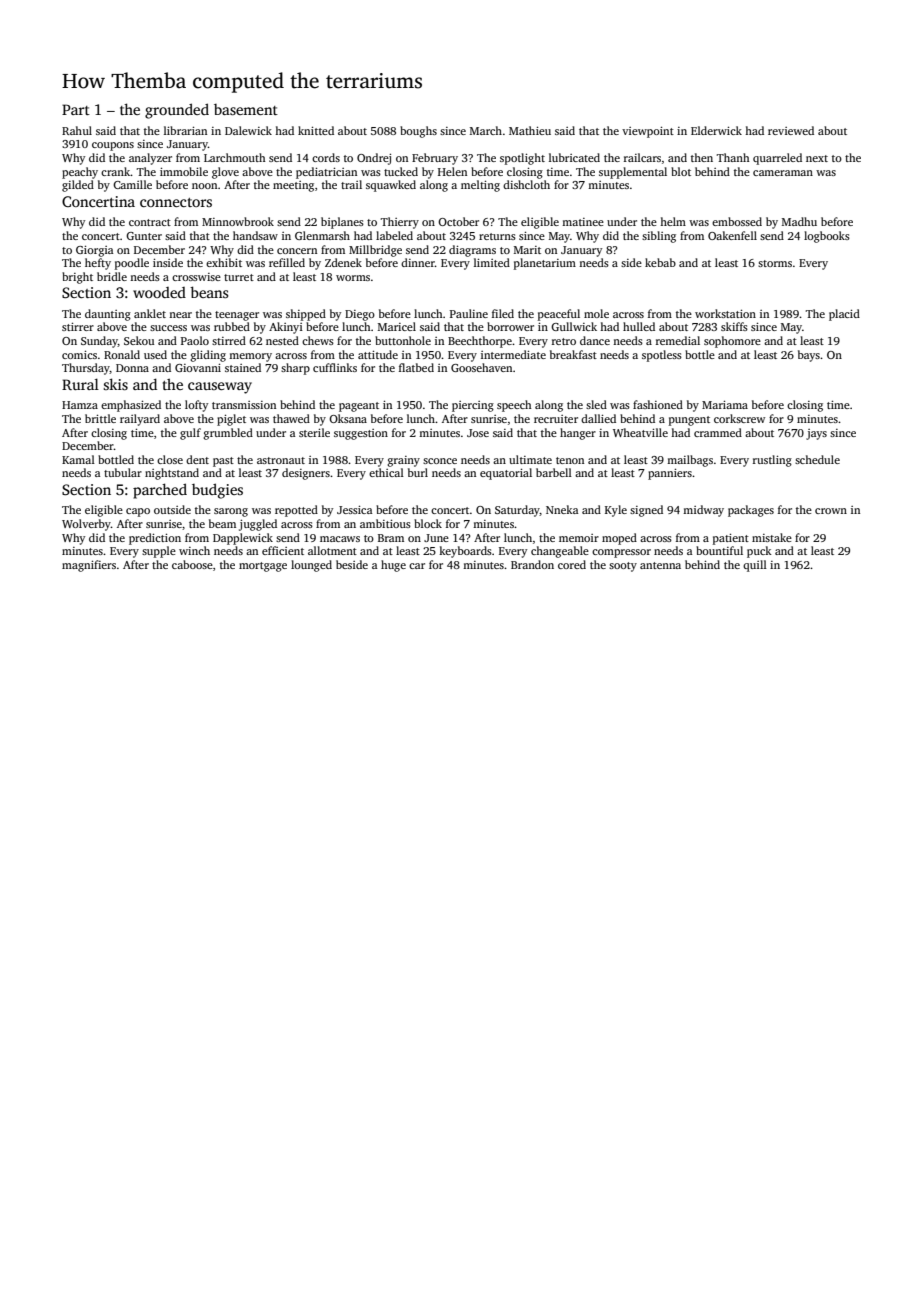 This screenshot has height=1308, width=924. What do you see at coordinates (725, 313) in the screenshot?
I see `workstation` at bounding box center [725, 313].
